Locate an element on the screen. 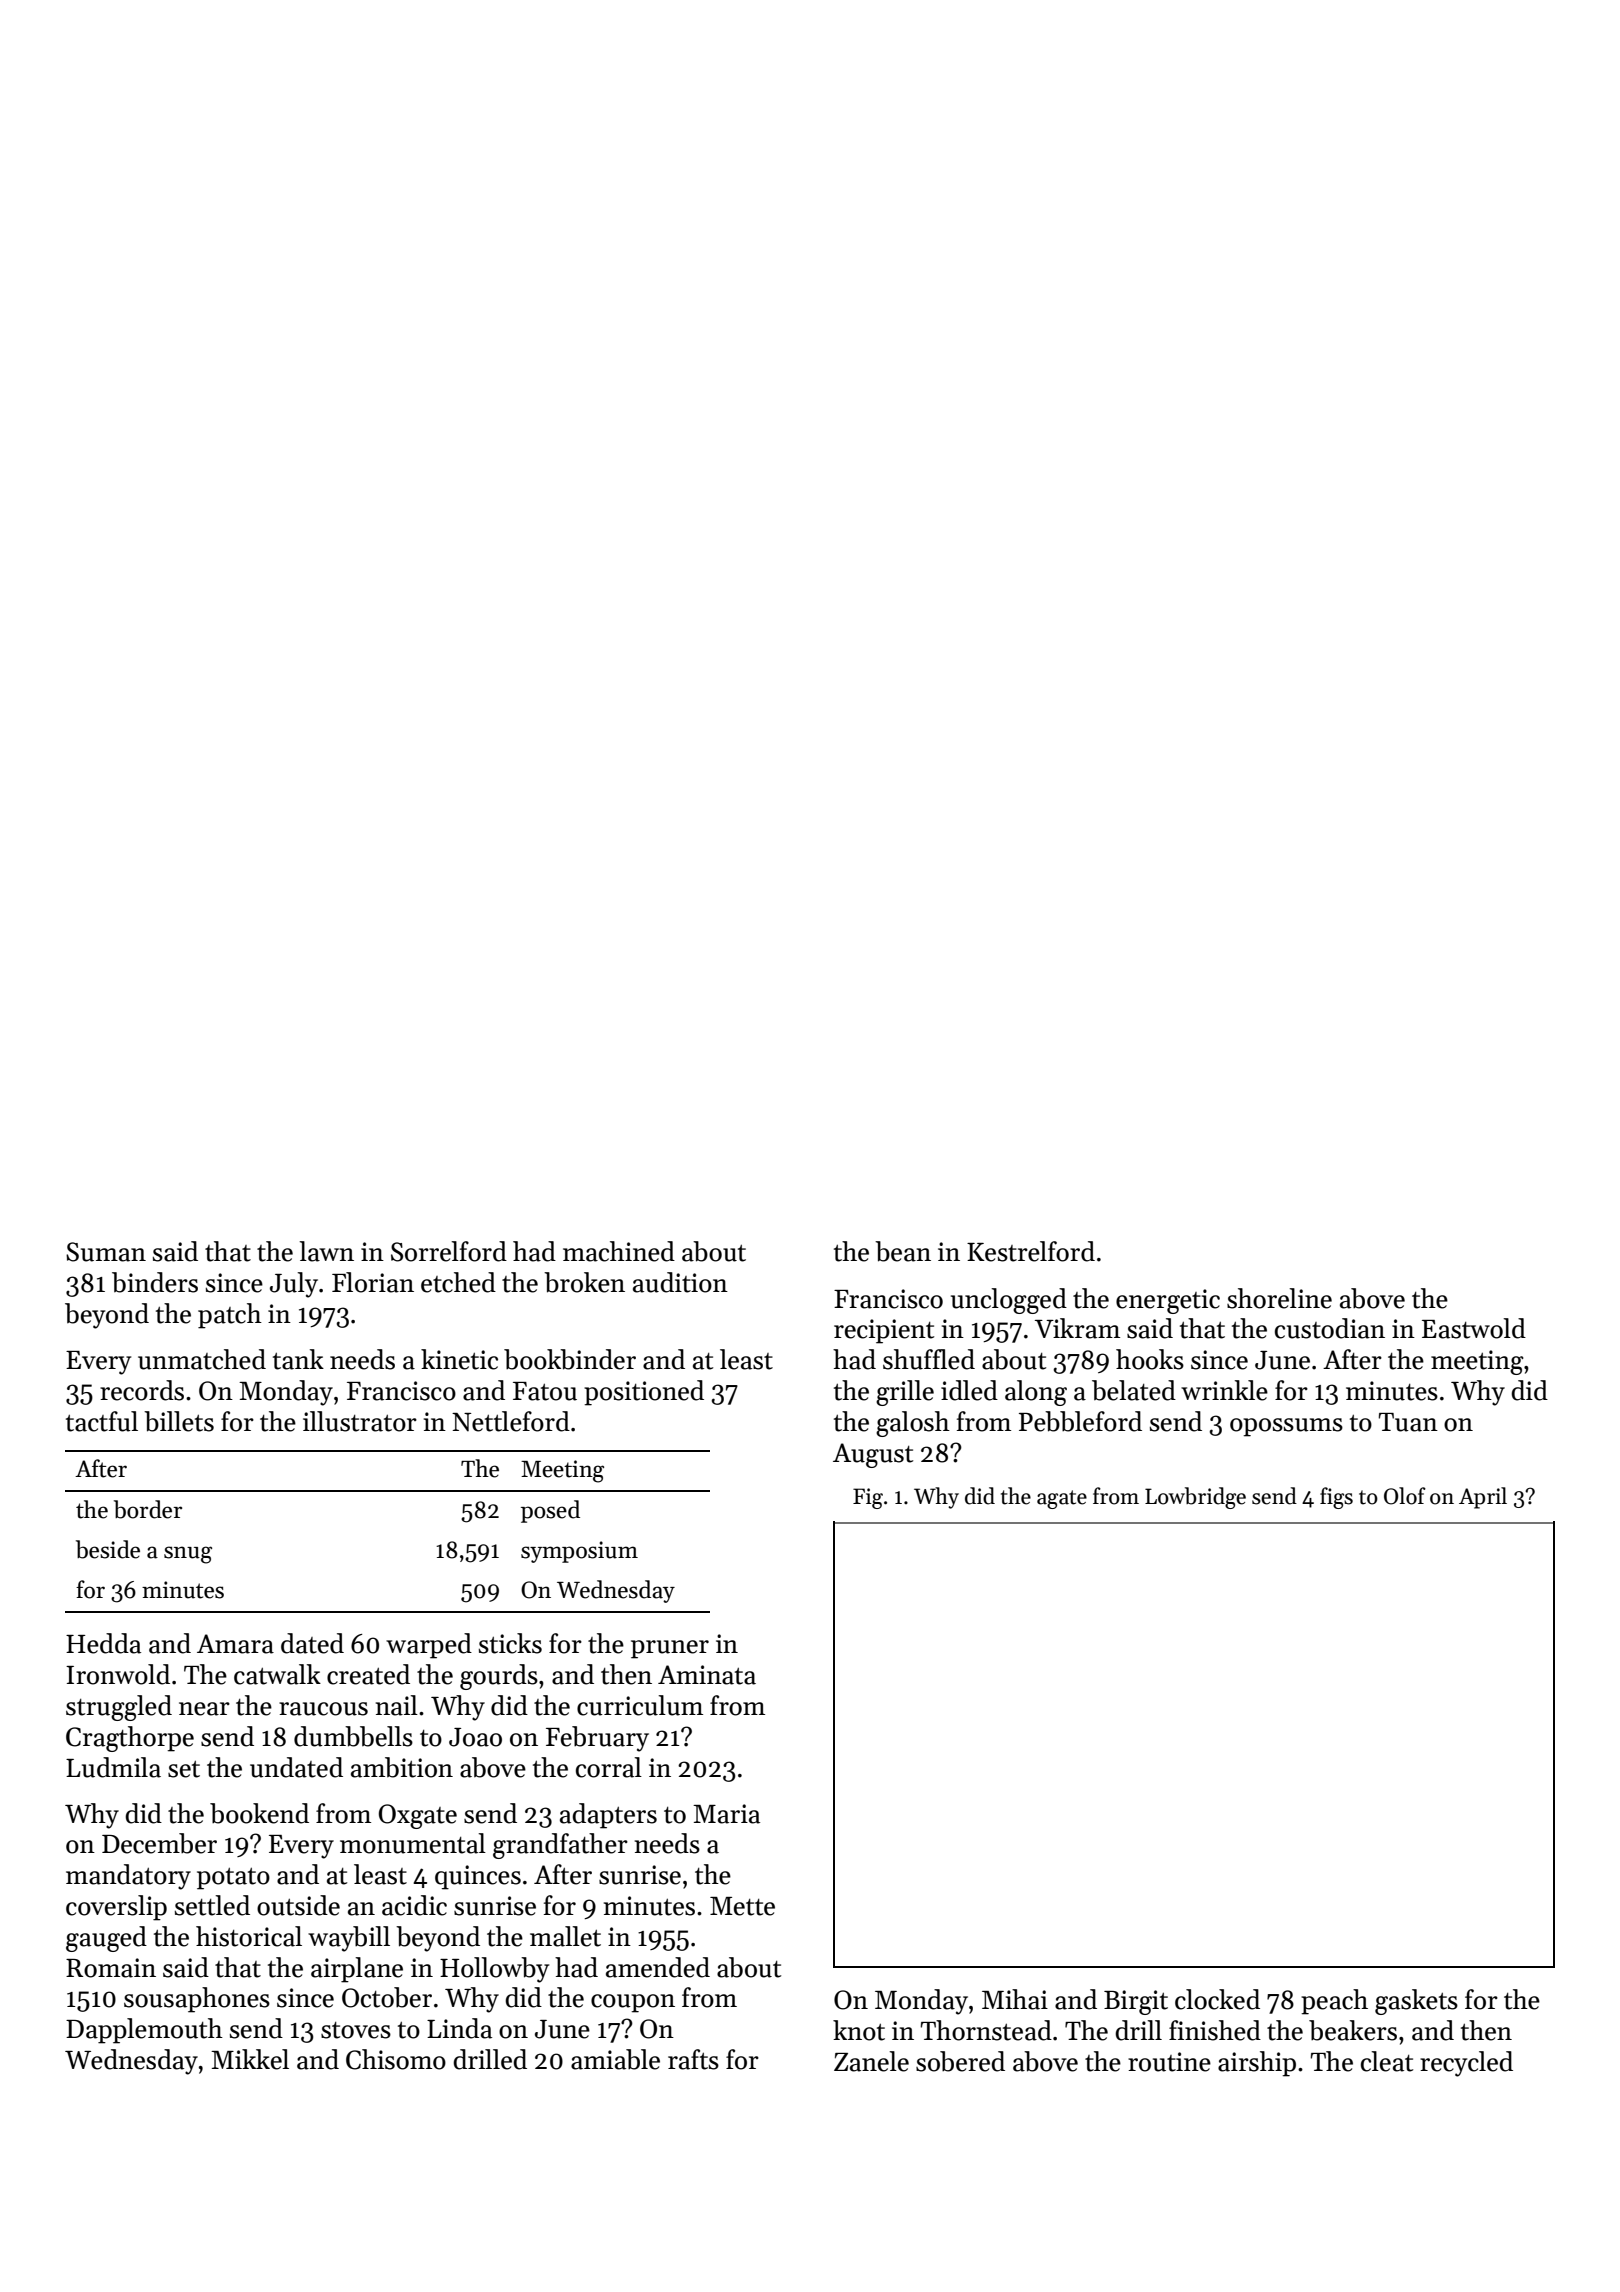 The width and height of the screenshot is (1620, 2292). custodian is located at coordinates (1330, 1328).
